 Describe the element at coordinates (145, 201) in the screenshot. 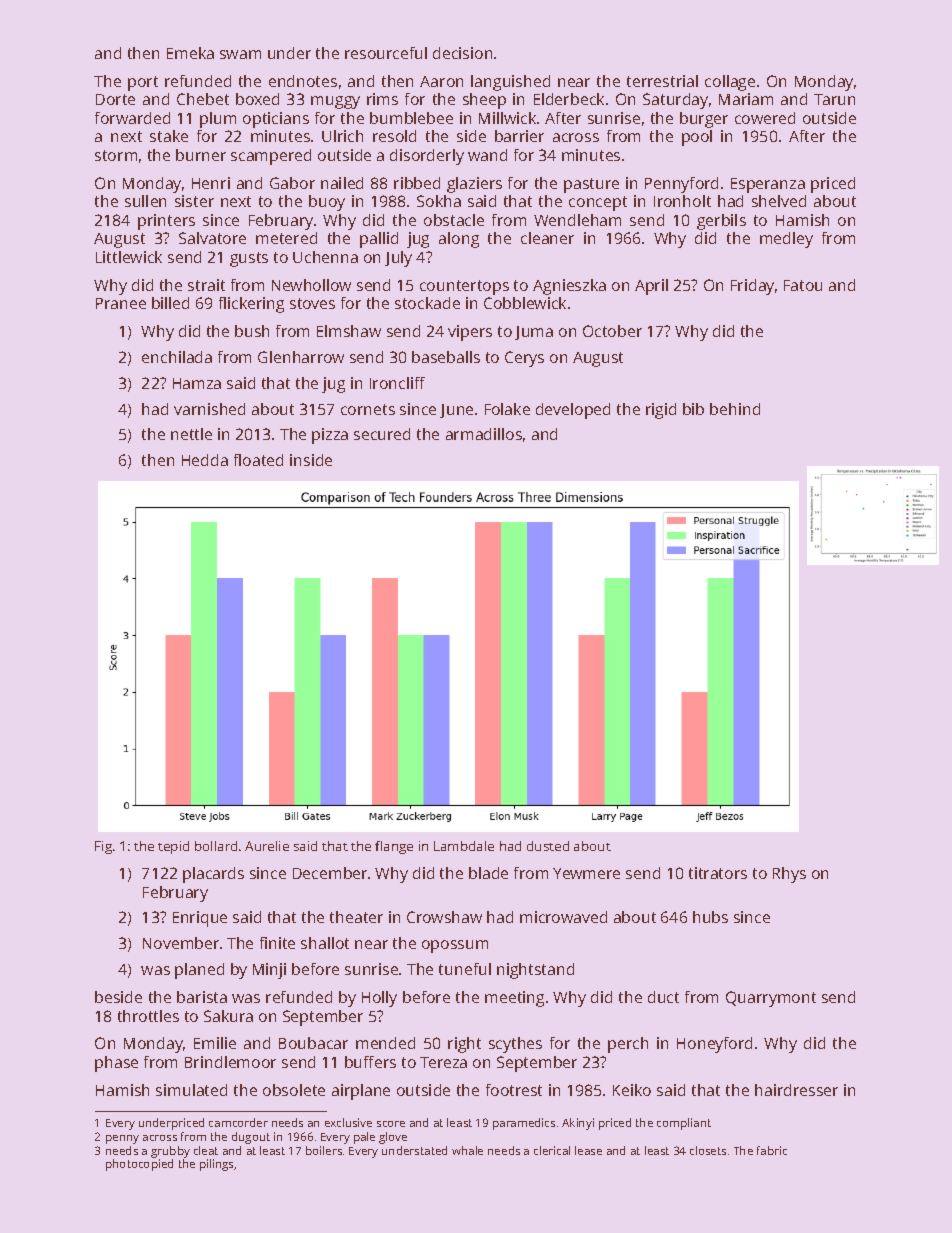

I see `sullen` at that location.
